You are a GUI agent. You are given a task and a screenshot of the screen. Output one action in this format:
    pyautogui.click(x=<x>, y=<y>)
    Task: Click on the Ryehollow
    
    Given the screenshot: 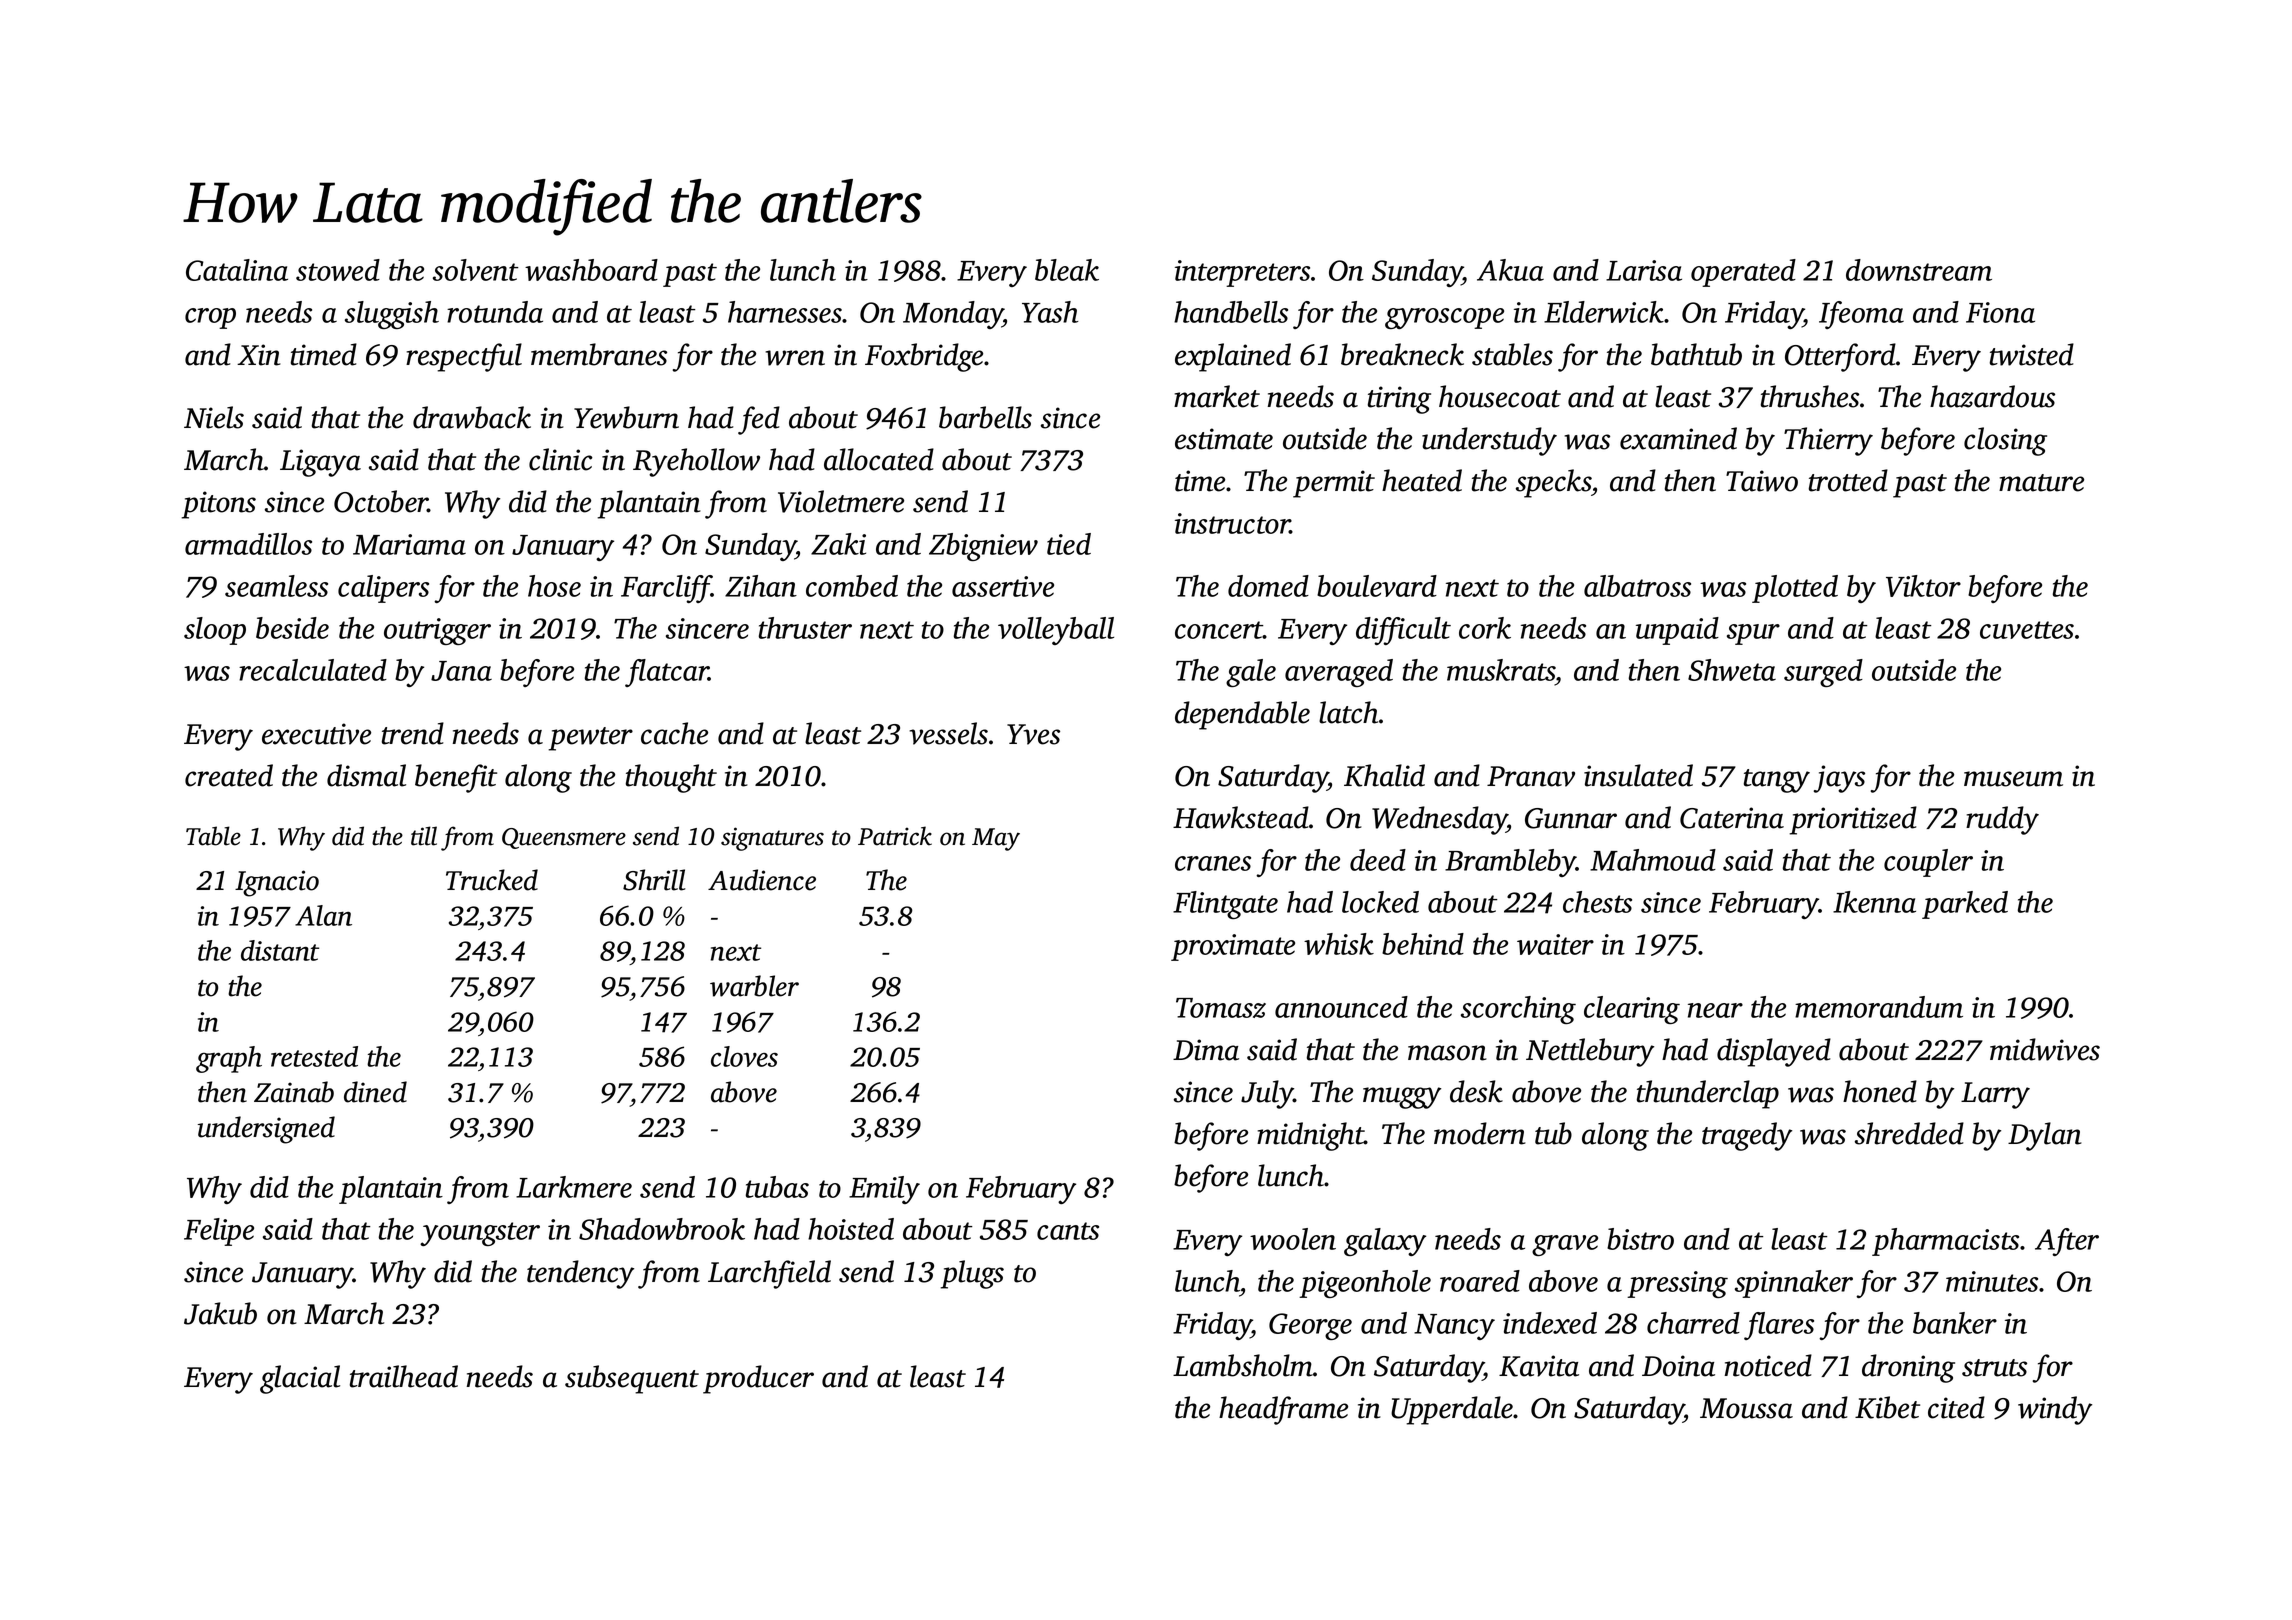 What is the action you would take?
    pyautogui.click(x=696, y=462)
